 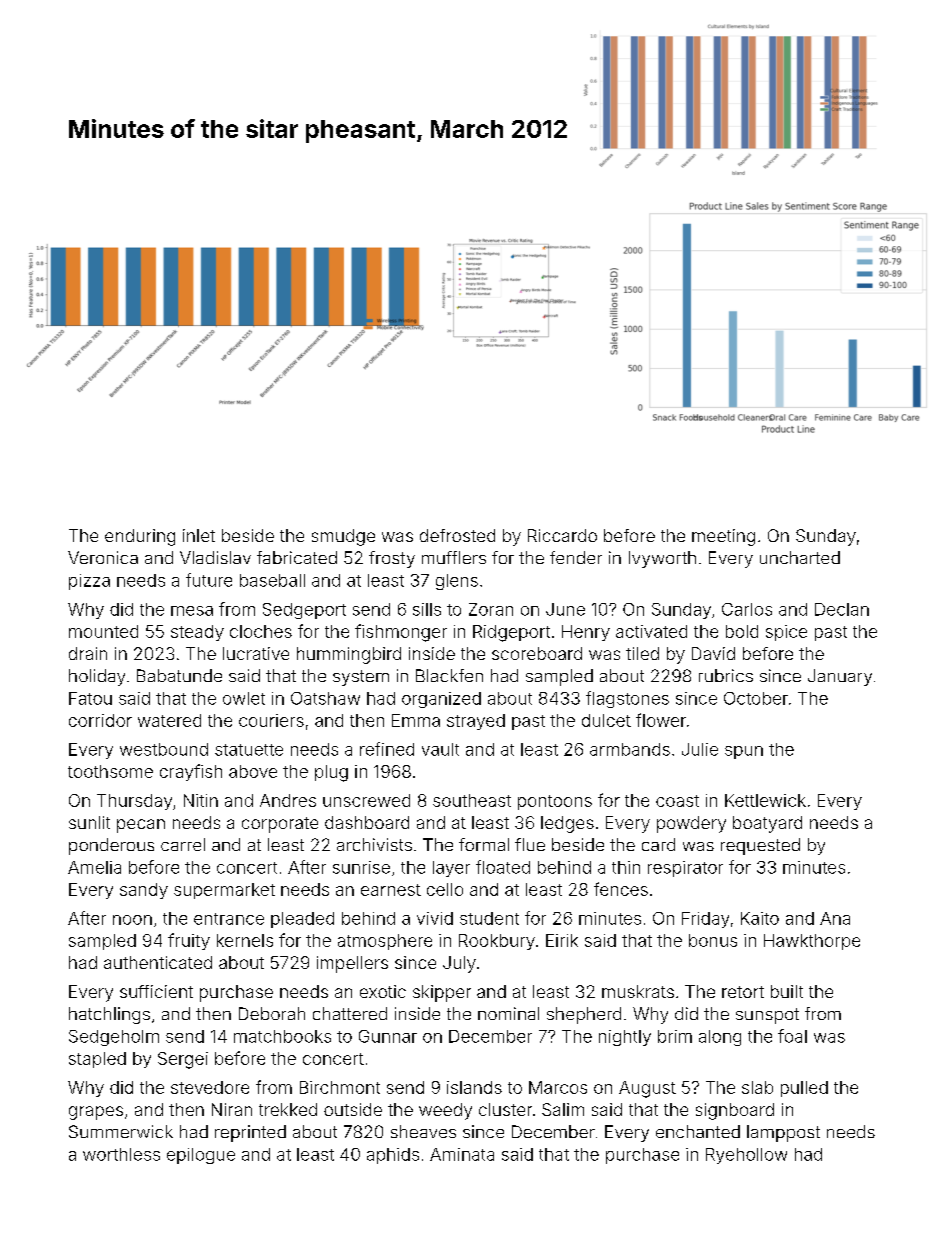 What do you see at coordinates (132, 920) in the screenshot?
I see `noon` at bounding box center [132, 920].
